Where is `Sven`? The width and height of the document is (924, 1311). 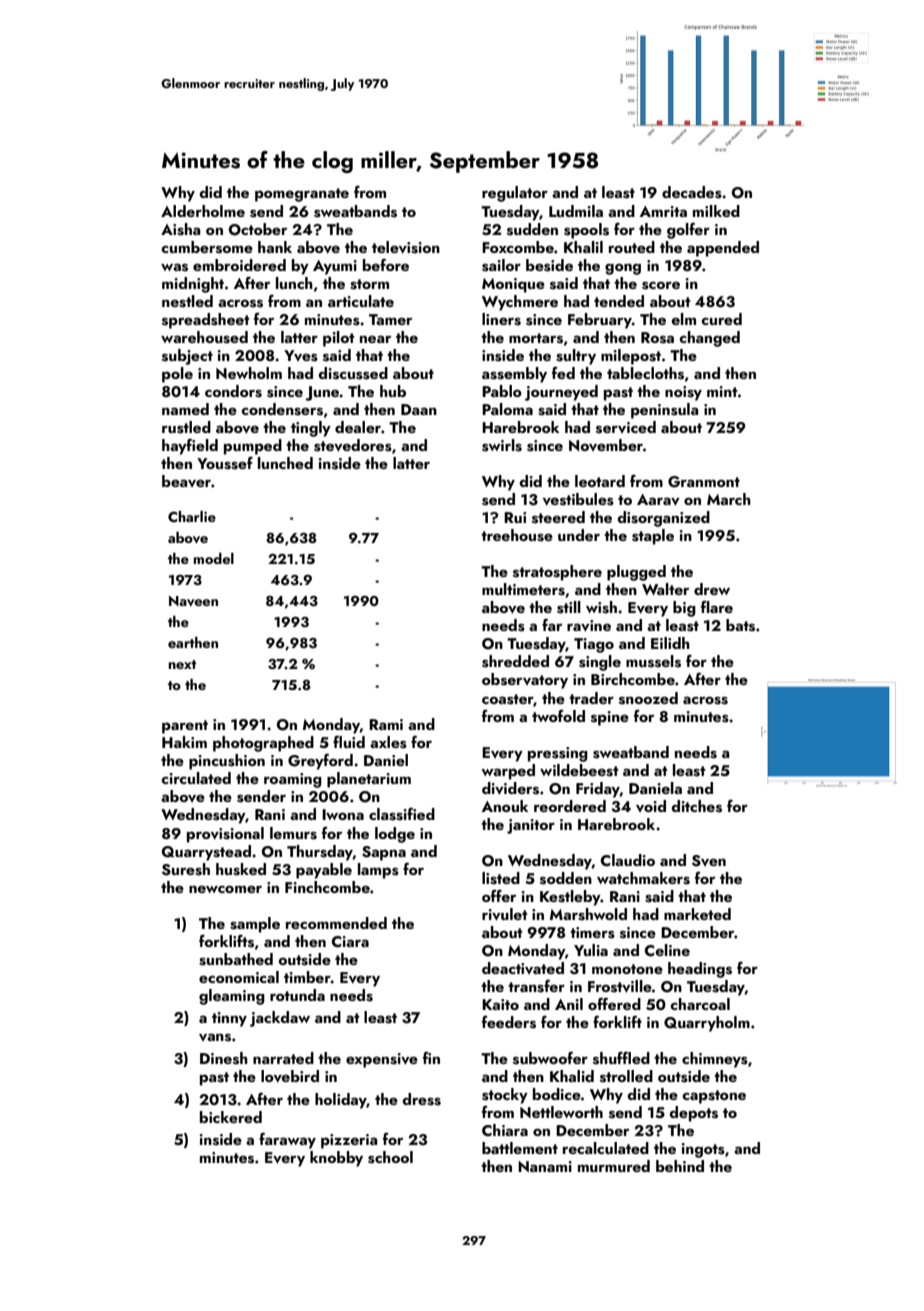
Sven is located at coordinates (709, 861).
